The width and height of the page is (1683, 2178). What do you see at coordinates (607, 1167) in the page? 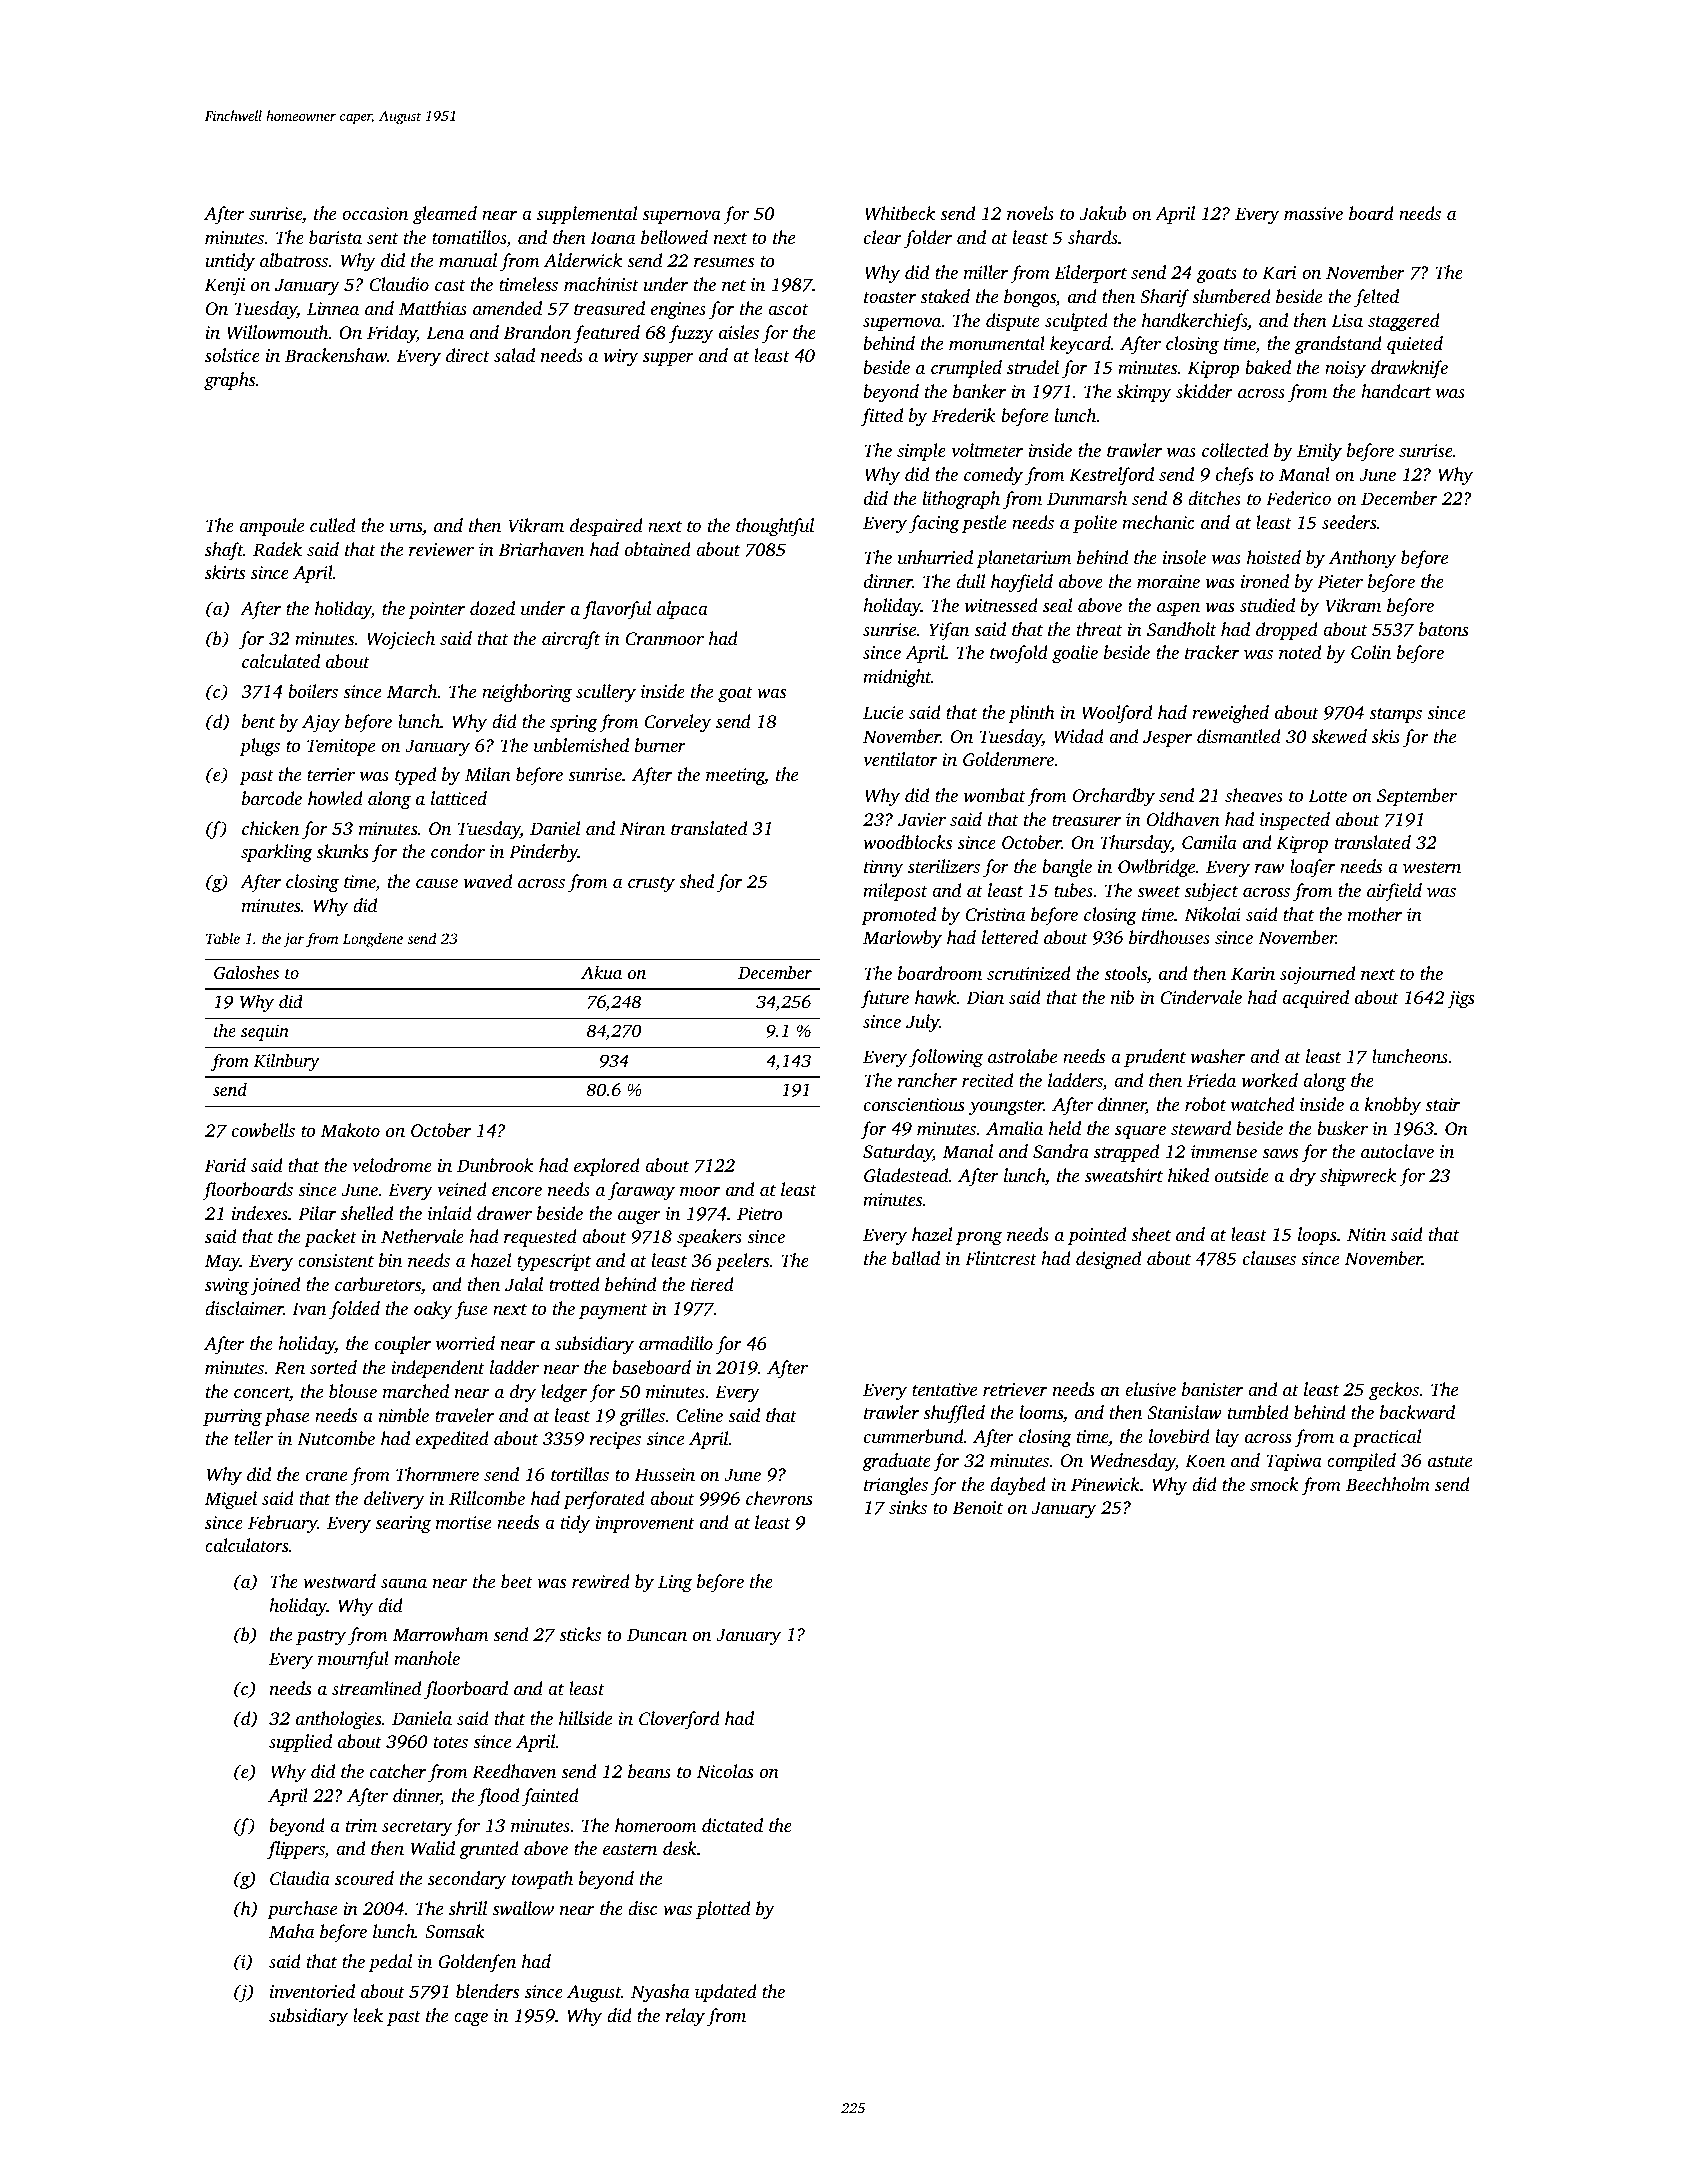
I see `explored` at bounding box center [607, 1167].
